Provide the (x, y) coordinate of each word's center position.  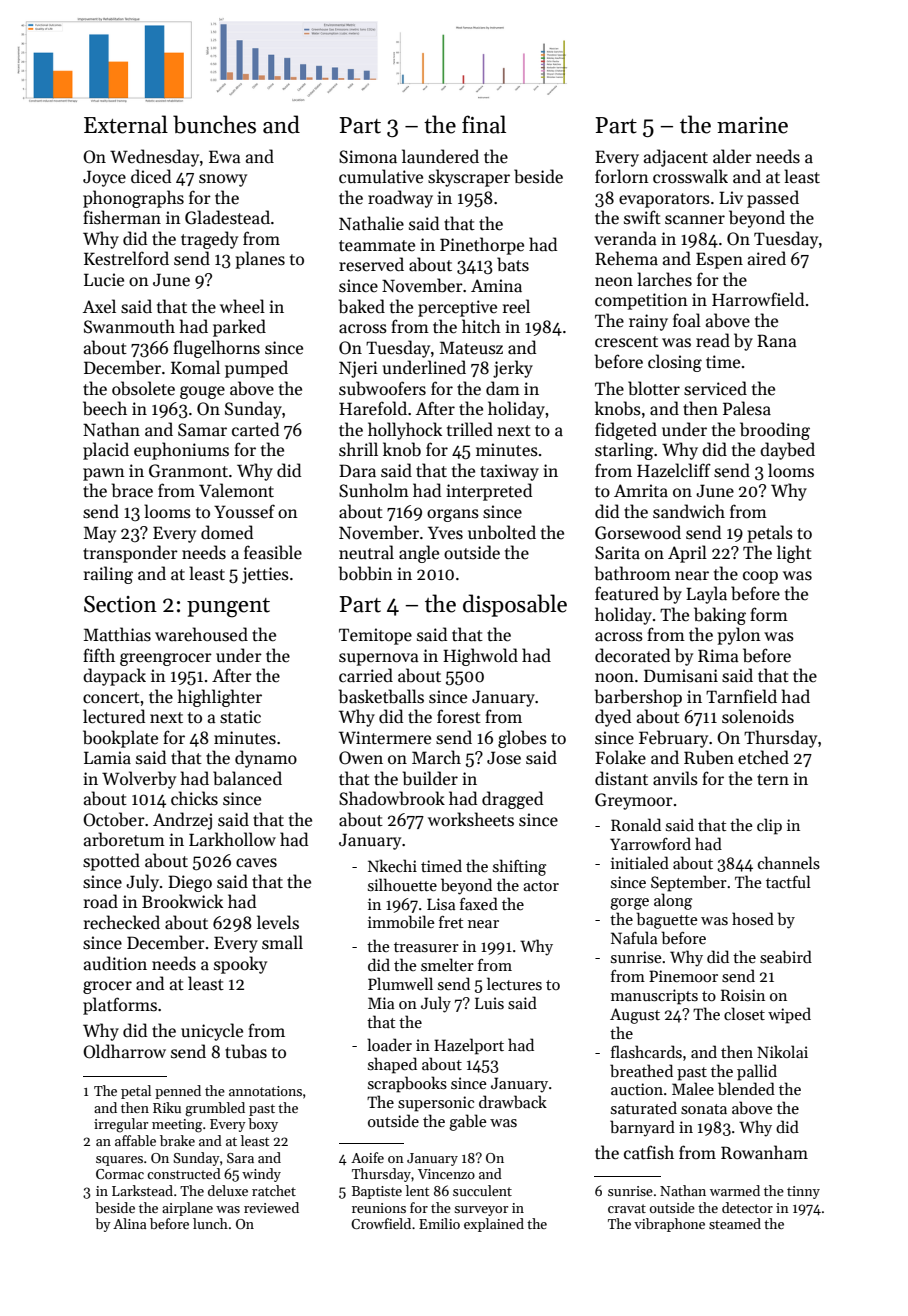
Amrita (641, 490)
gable (468, 1122)
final (484, 124)
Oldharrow (124, 1051)
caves (256, 863)
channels (789, 863)
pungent (228, 608)
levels (278, 922)
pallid (757, 1072)
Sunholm (374, 490)
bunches (214, 124)
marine (752, 125)
